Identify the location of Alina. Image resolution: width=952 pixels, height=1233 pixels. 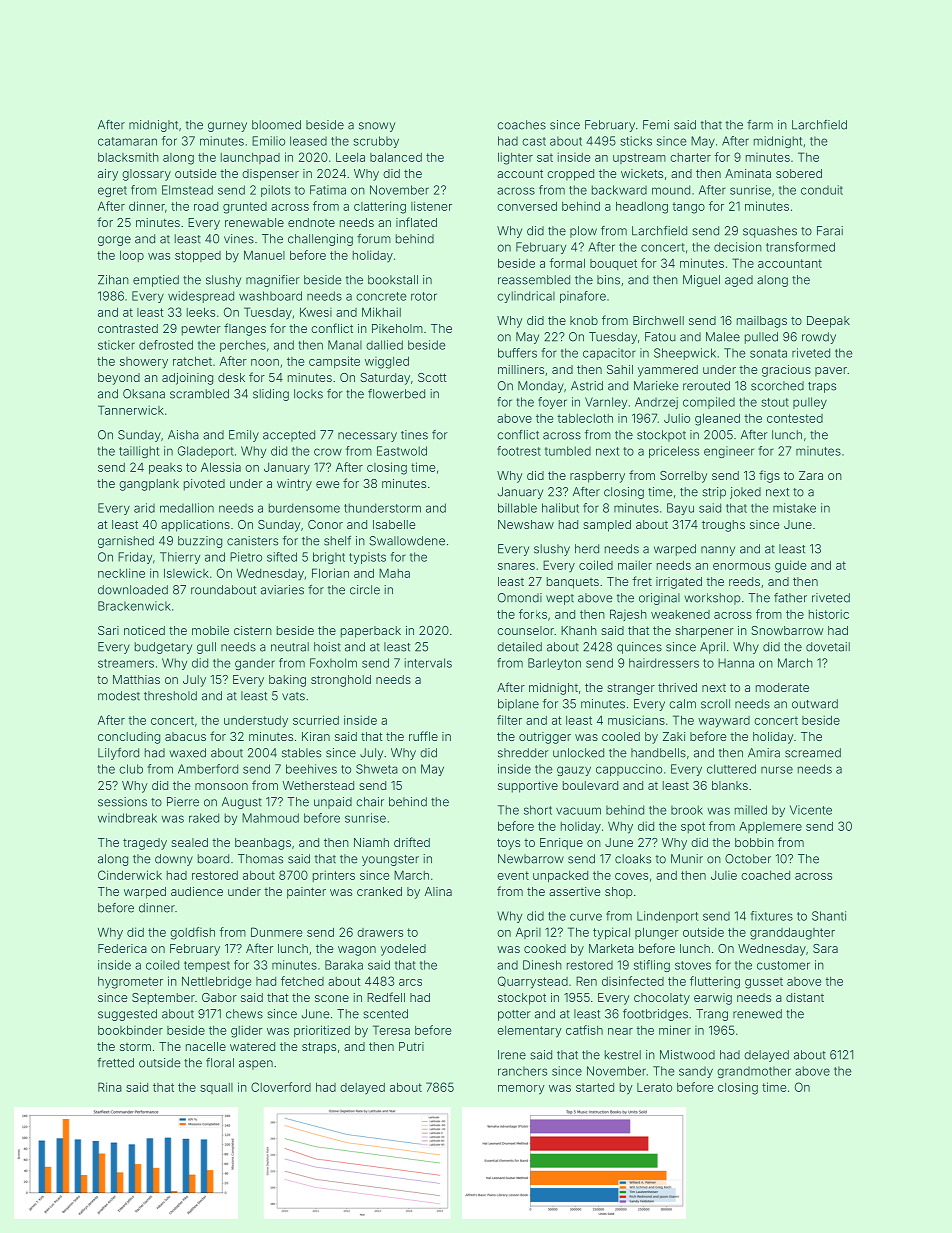
(438, 891).
